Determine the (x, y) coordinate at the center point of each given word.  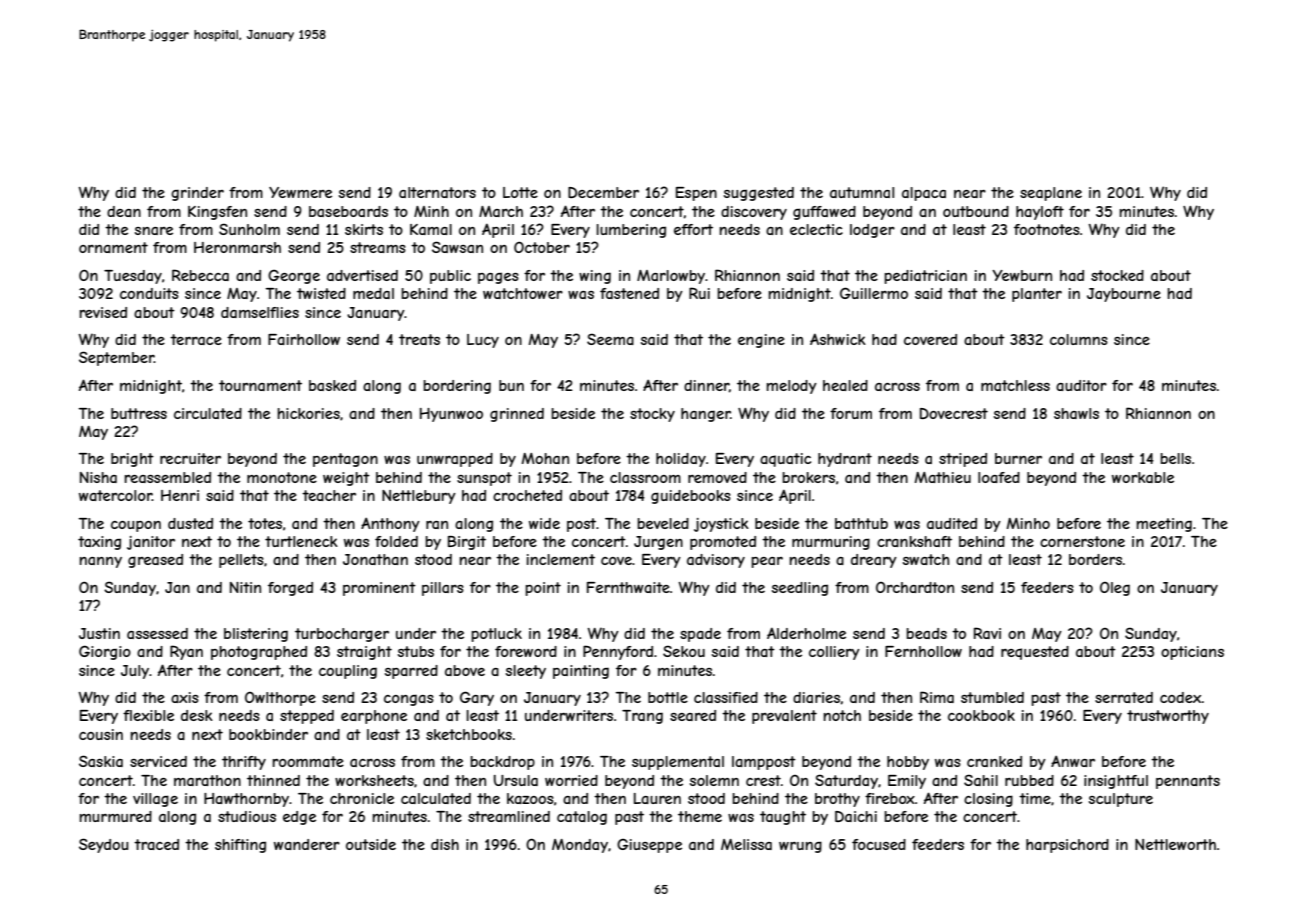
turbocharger (342, 635)
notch (842, 715)
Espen (696, 194)
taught (783, 818)
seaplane (1051, 194)
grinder (197, 194)
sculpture (1121, 800)
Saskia (101, 761)
